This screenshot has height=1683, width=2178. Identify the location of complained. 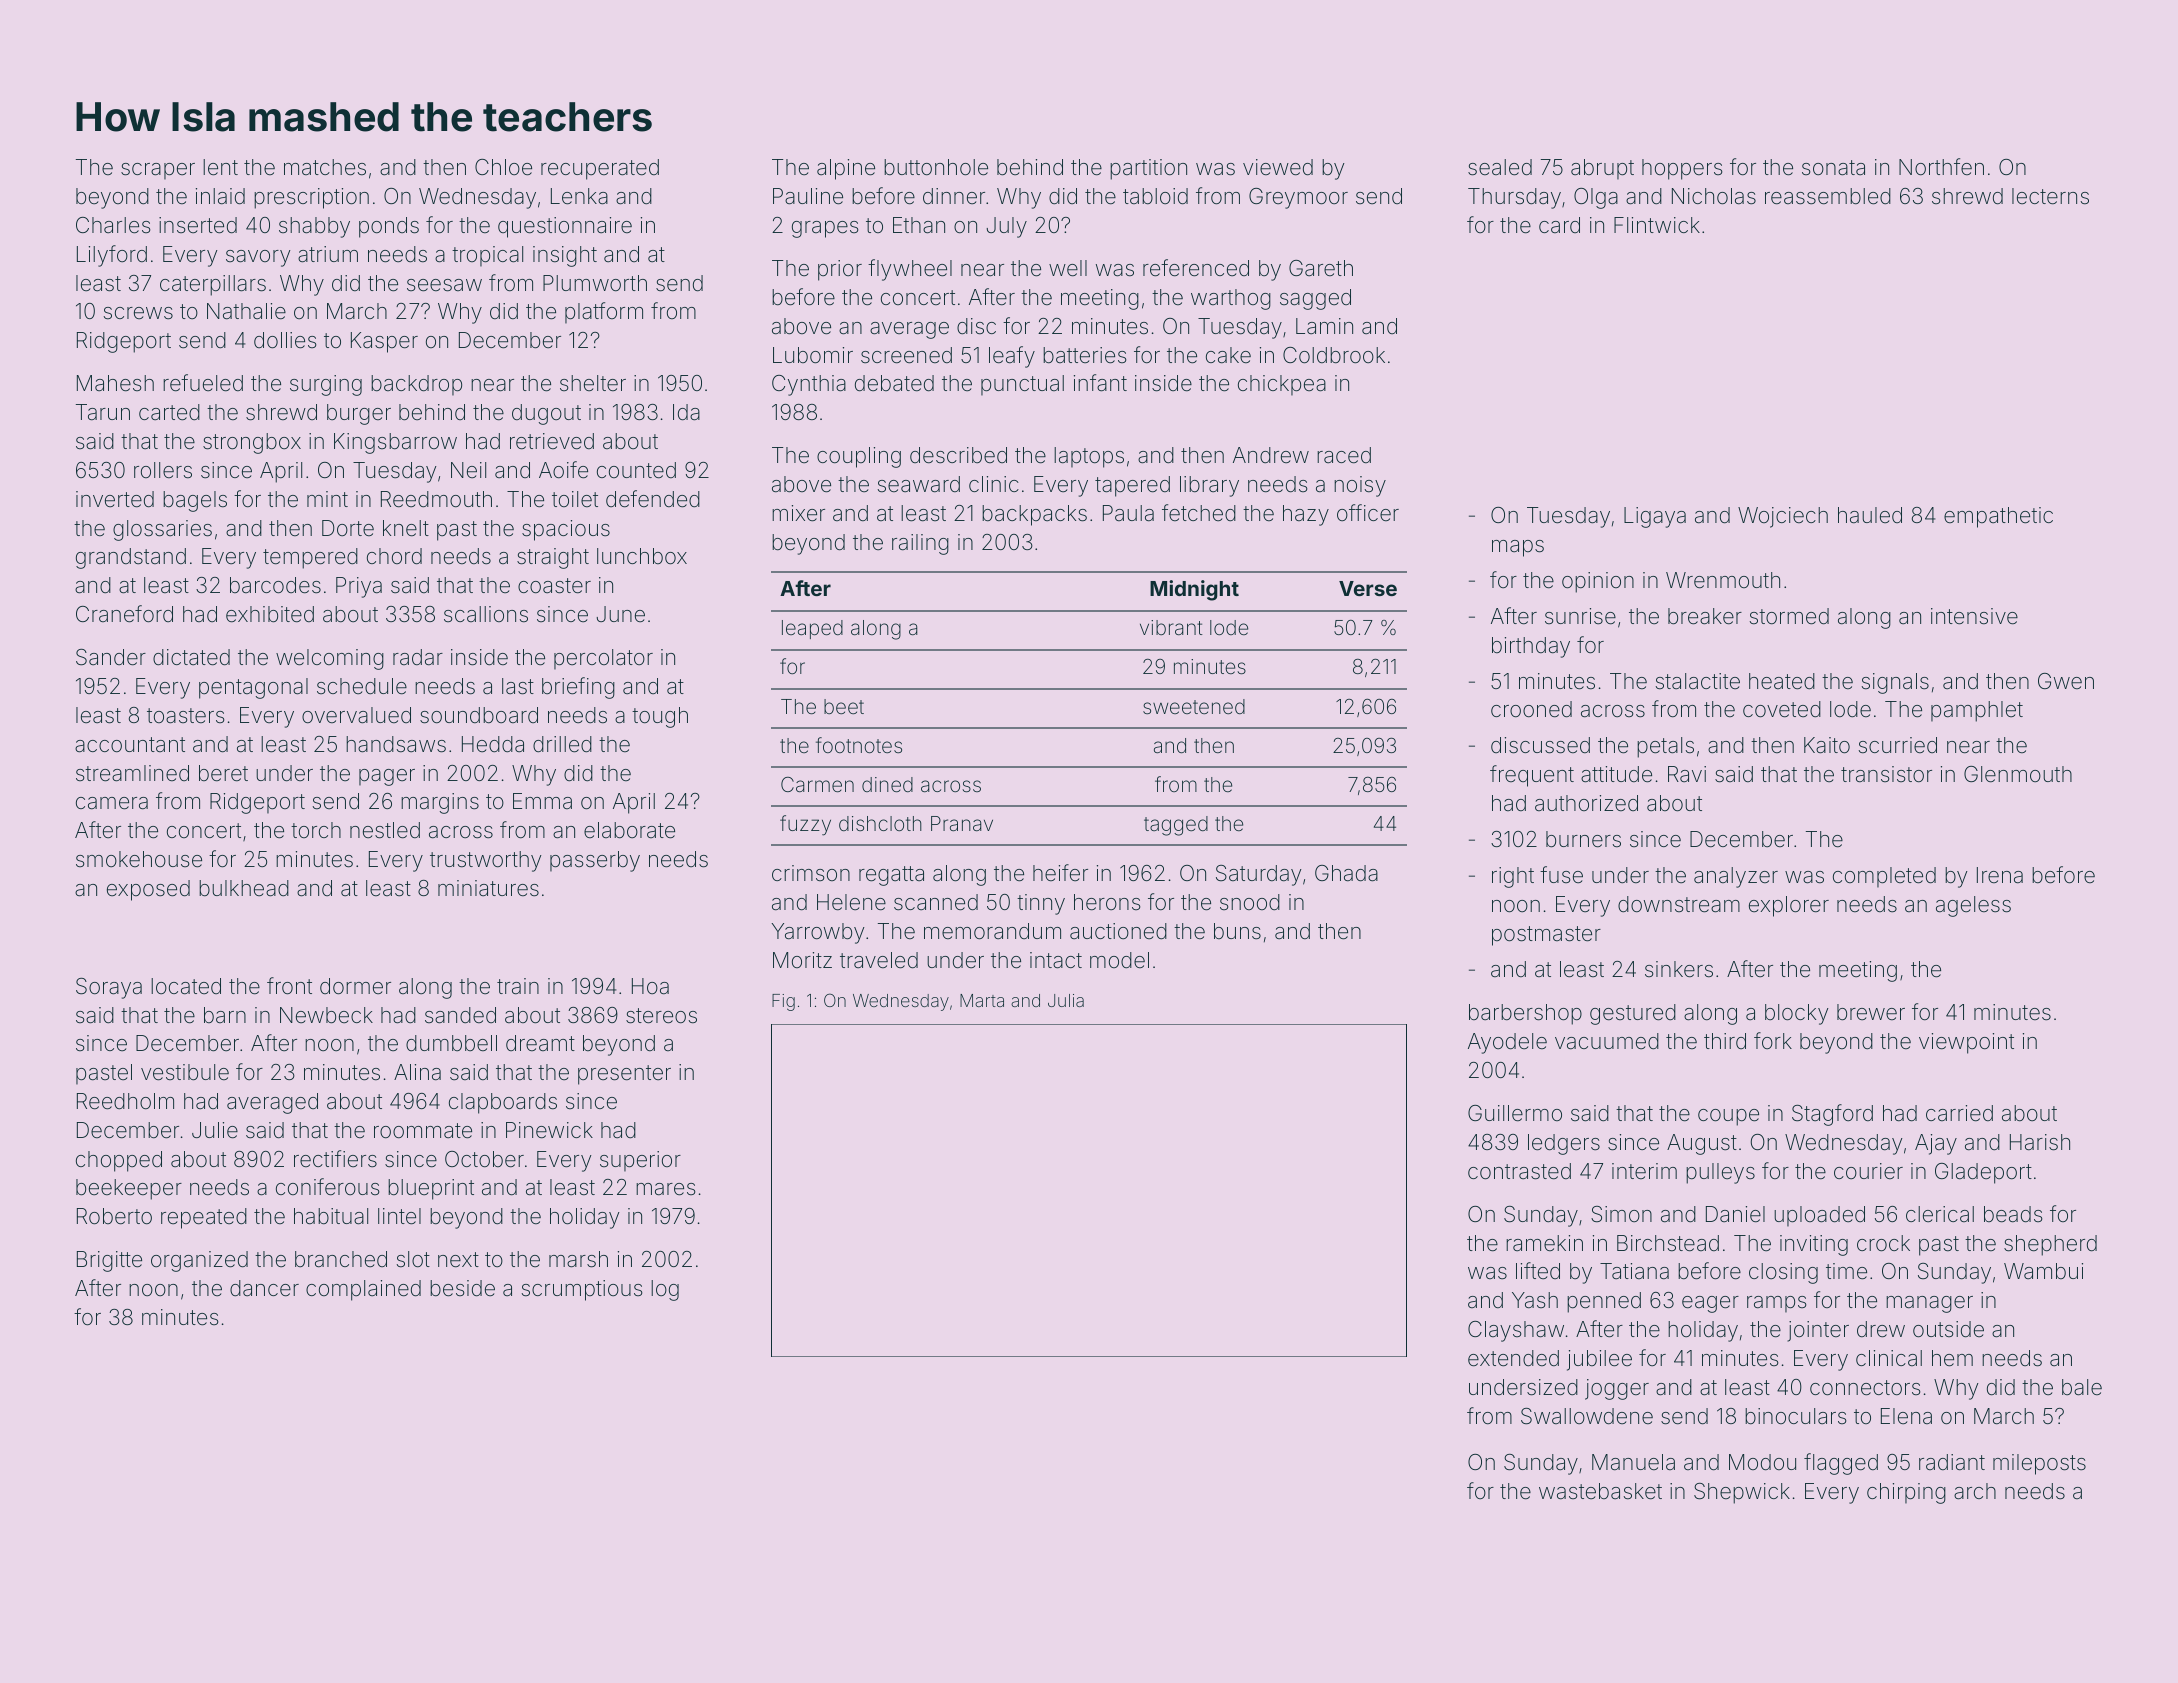
(363, 1290).
